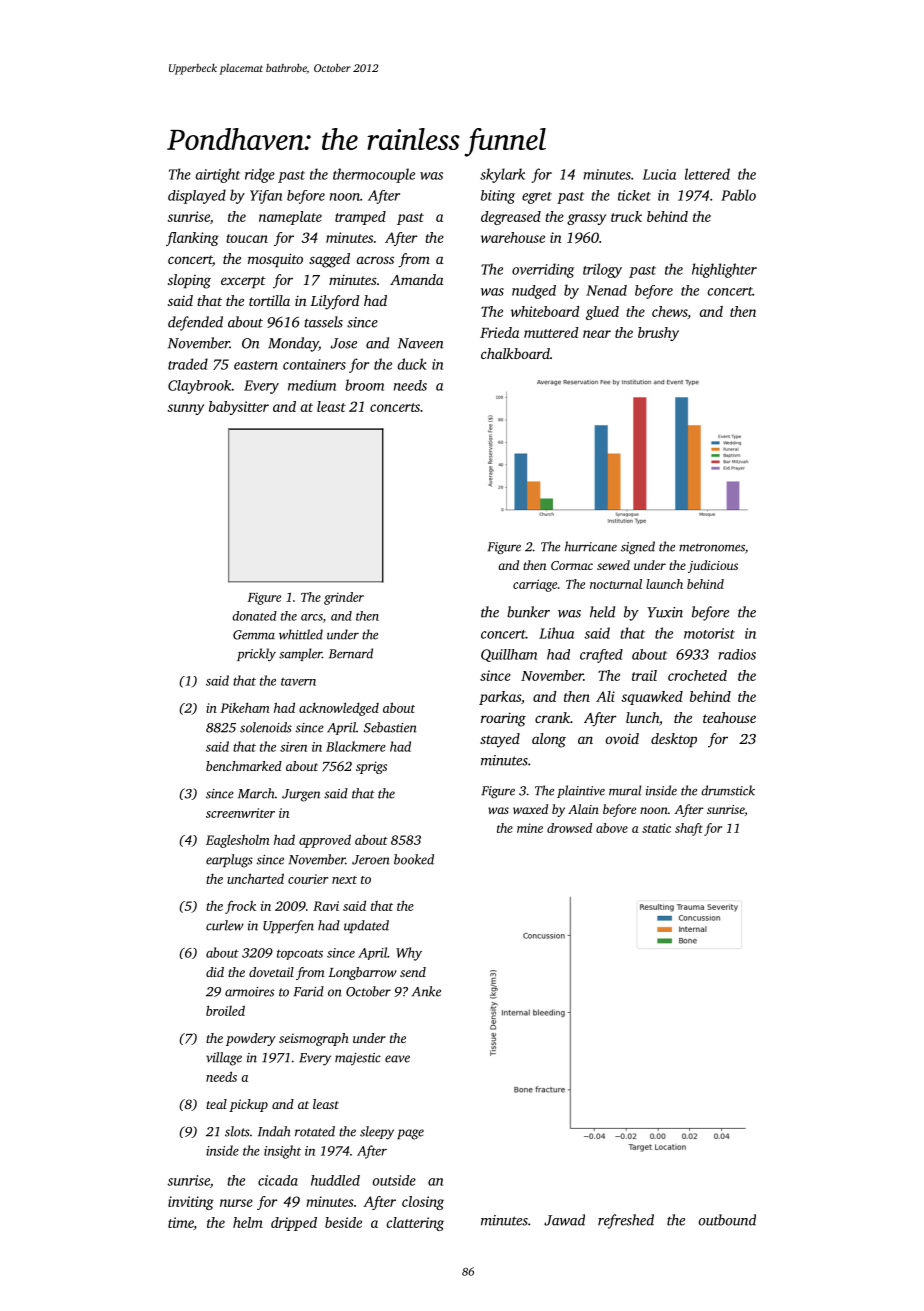  Describe the element at coordinates (707, 174) in the screenshot. I see `lettered` at that location.
